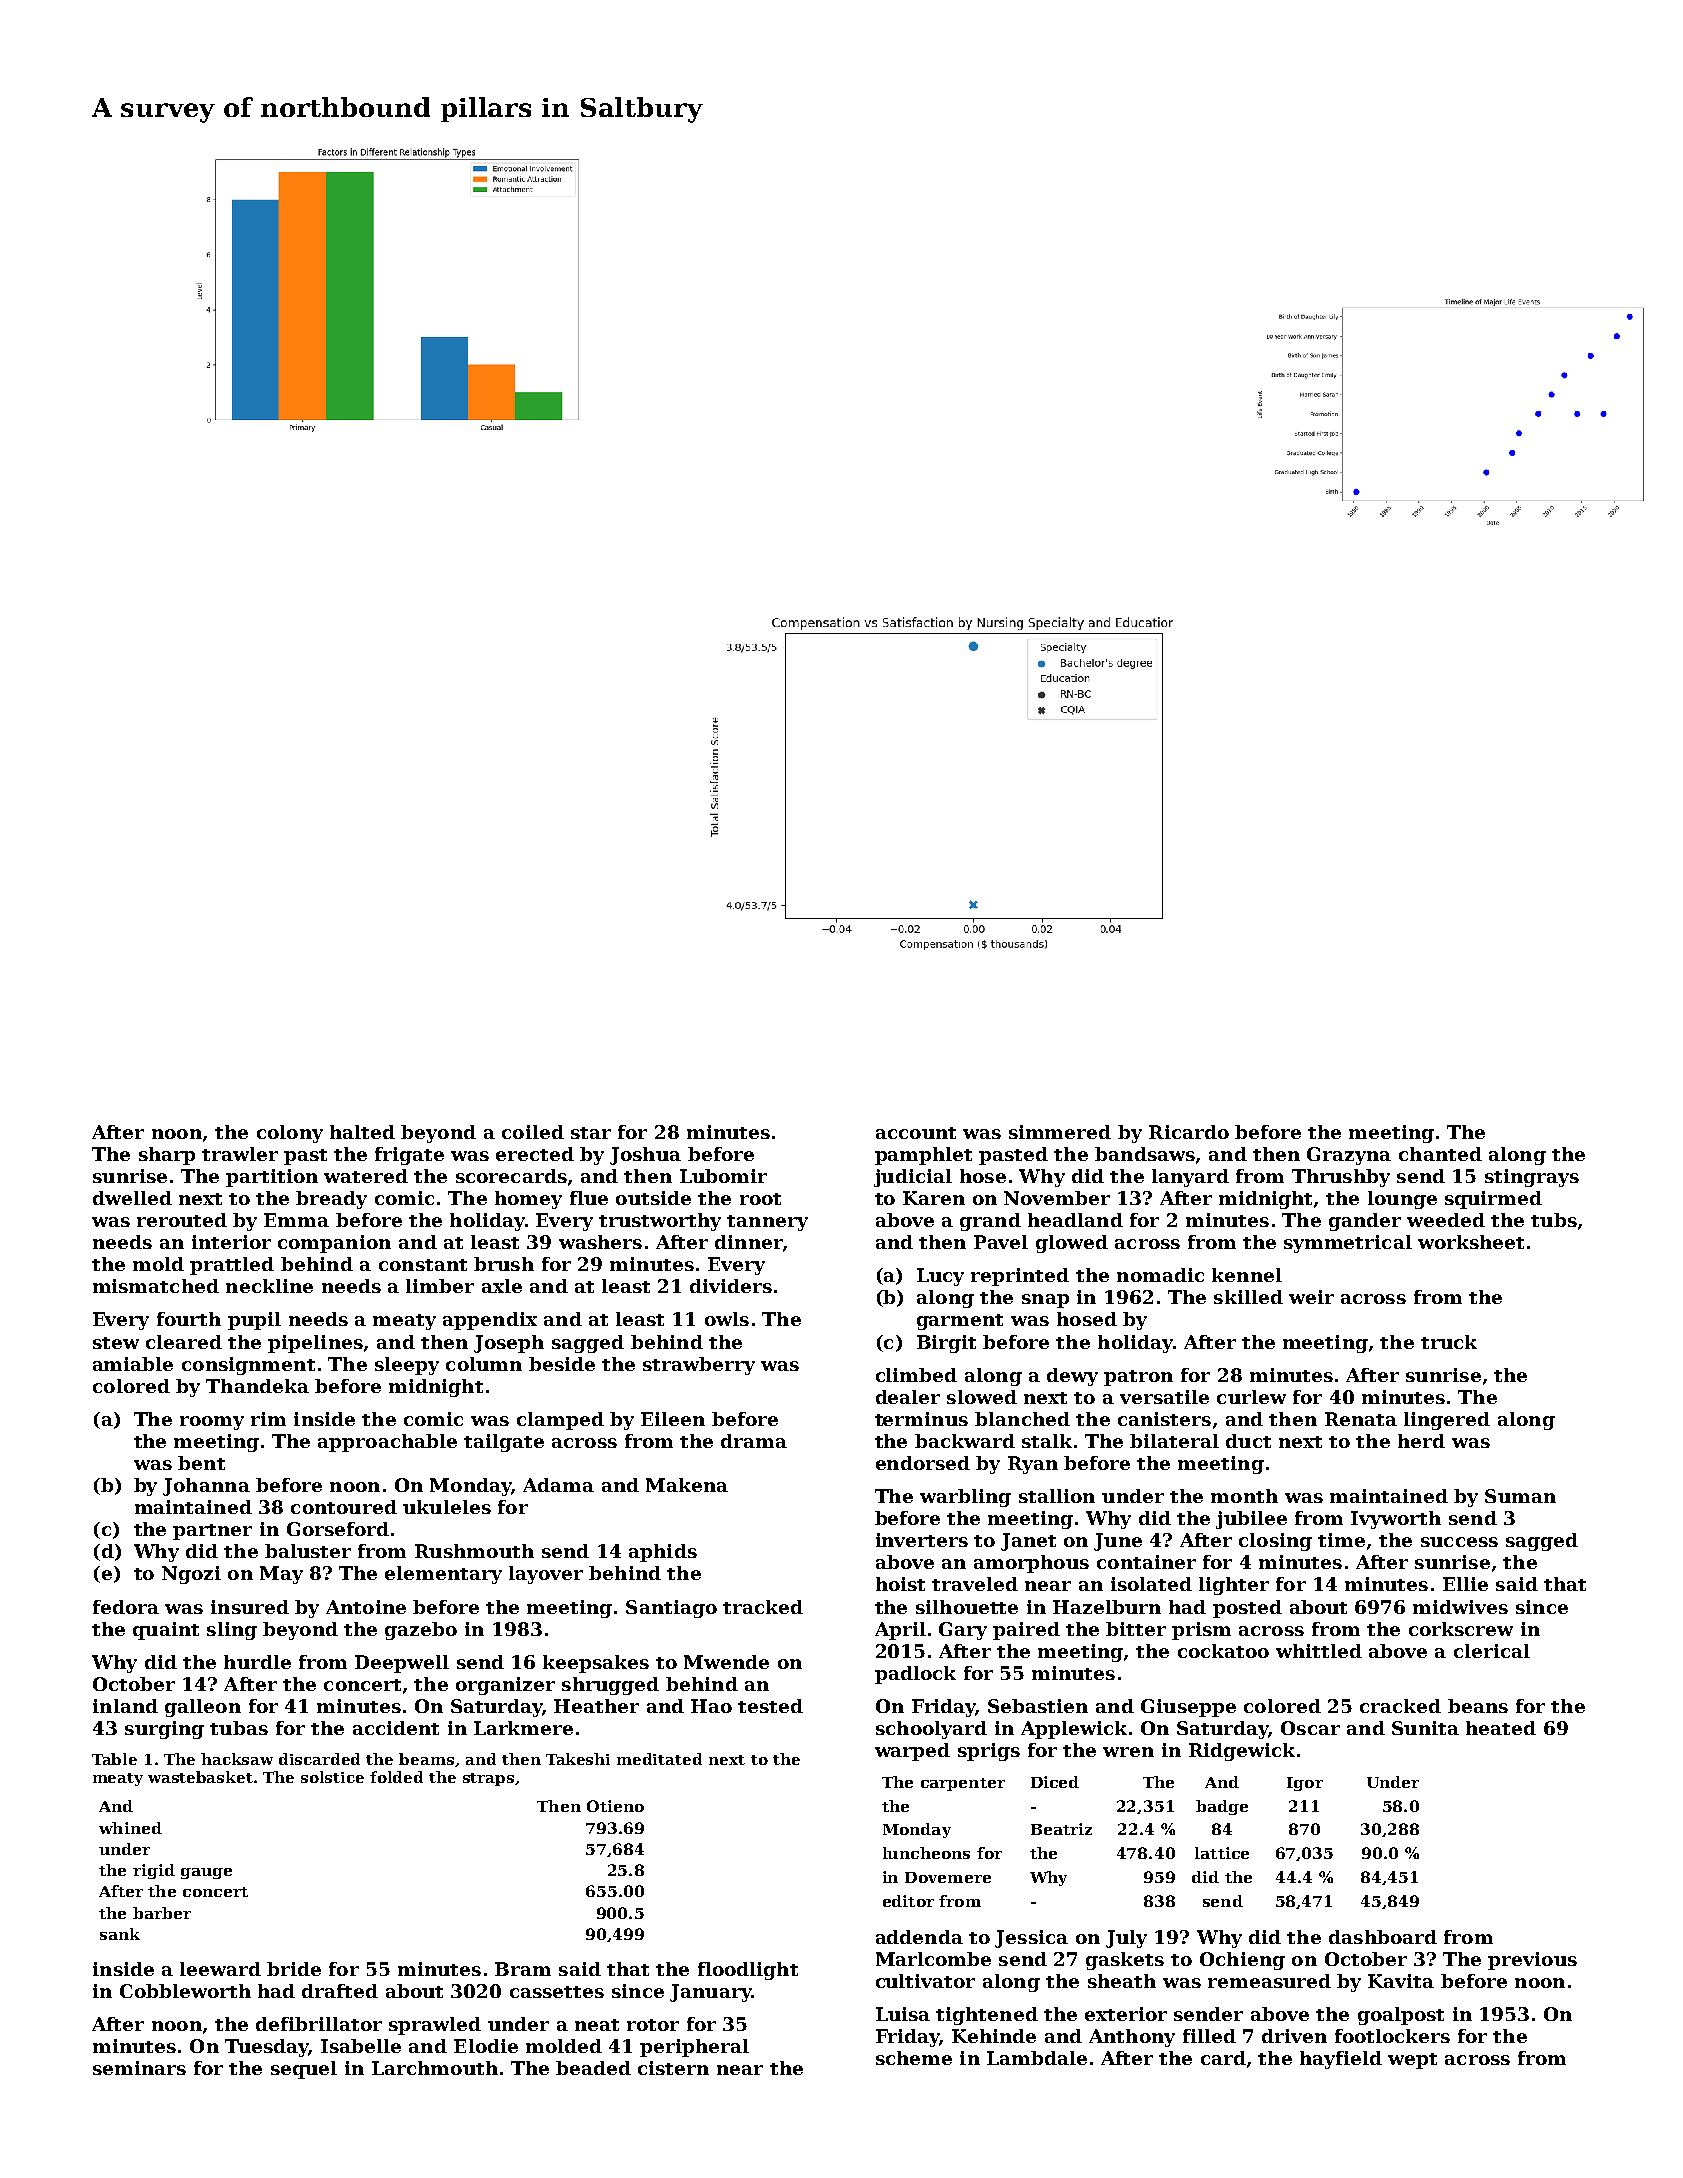  What do you see at coordinates (1201, 1631) in the document?
I see `prism` at bounding box center [1201, 1631].
